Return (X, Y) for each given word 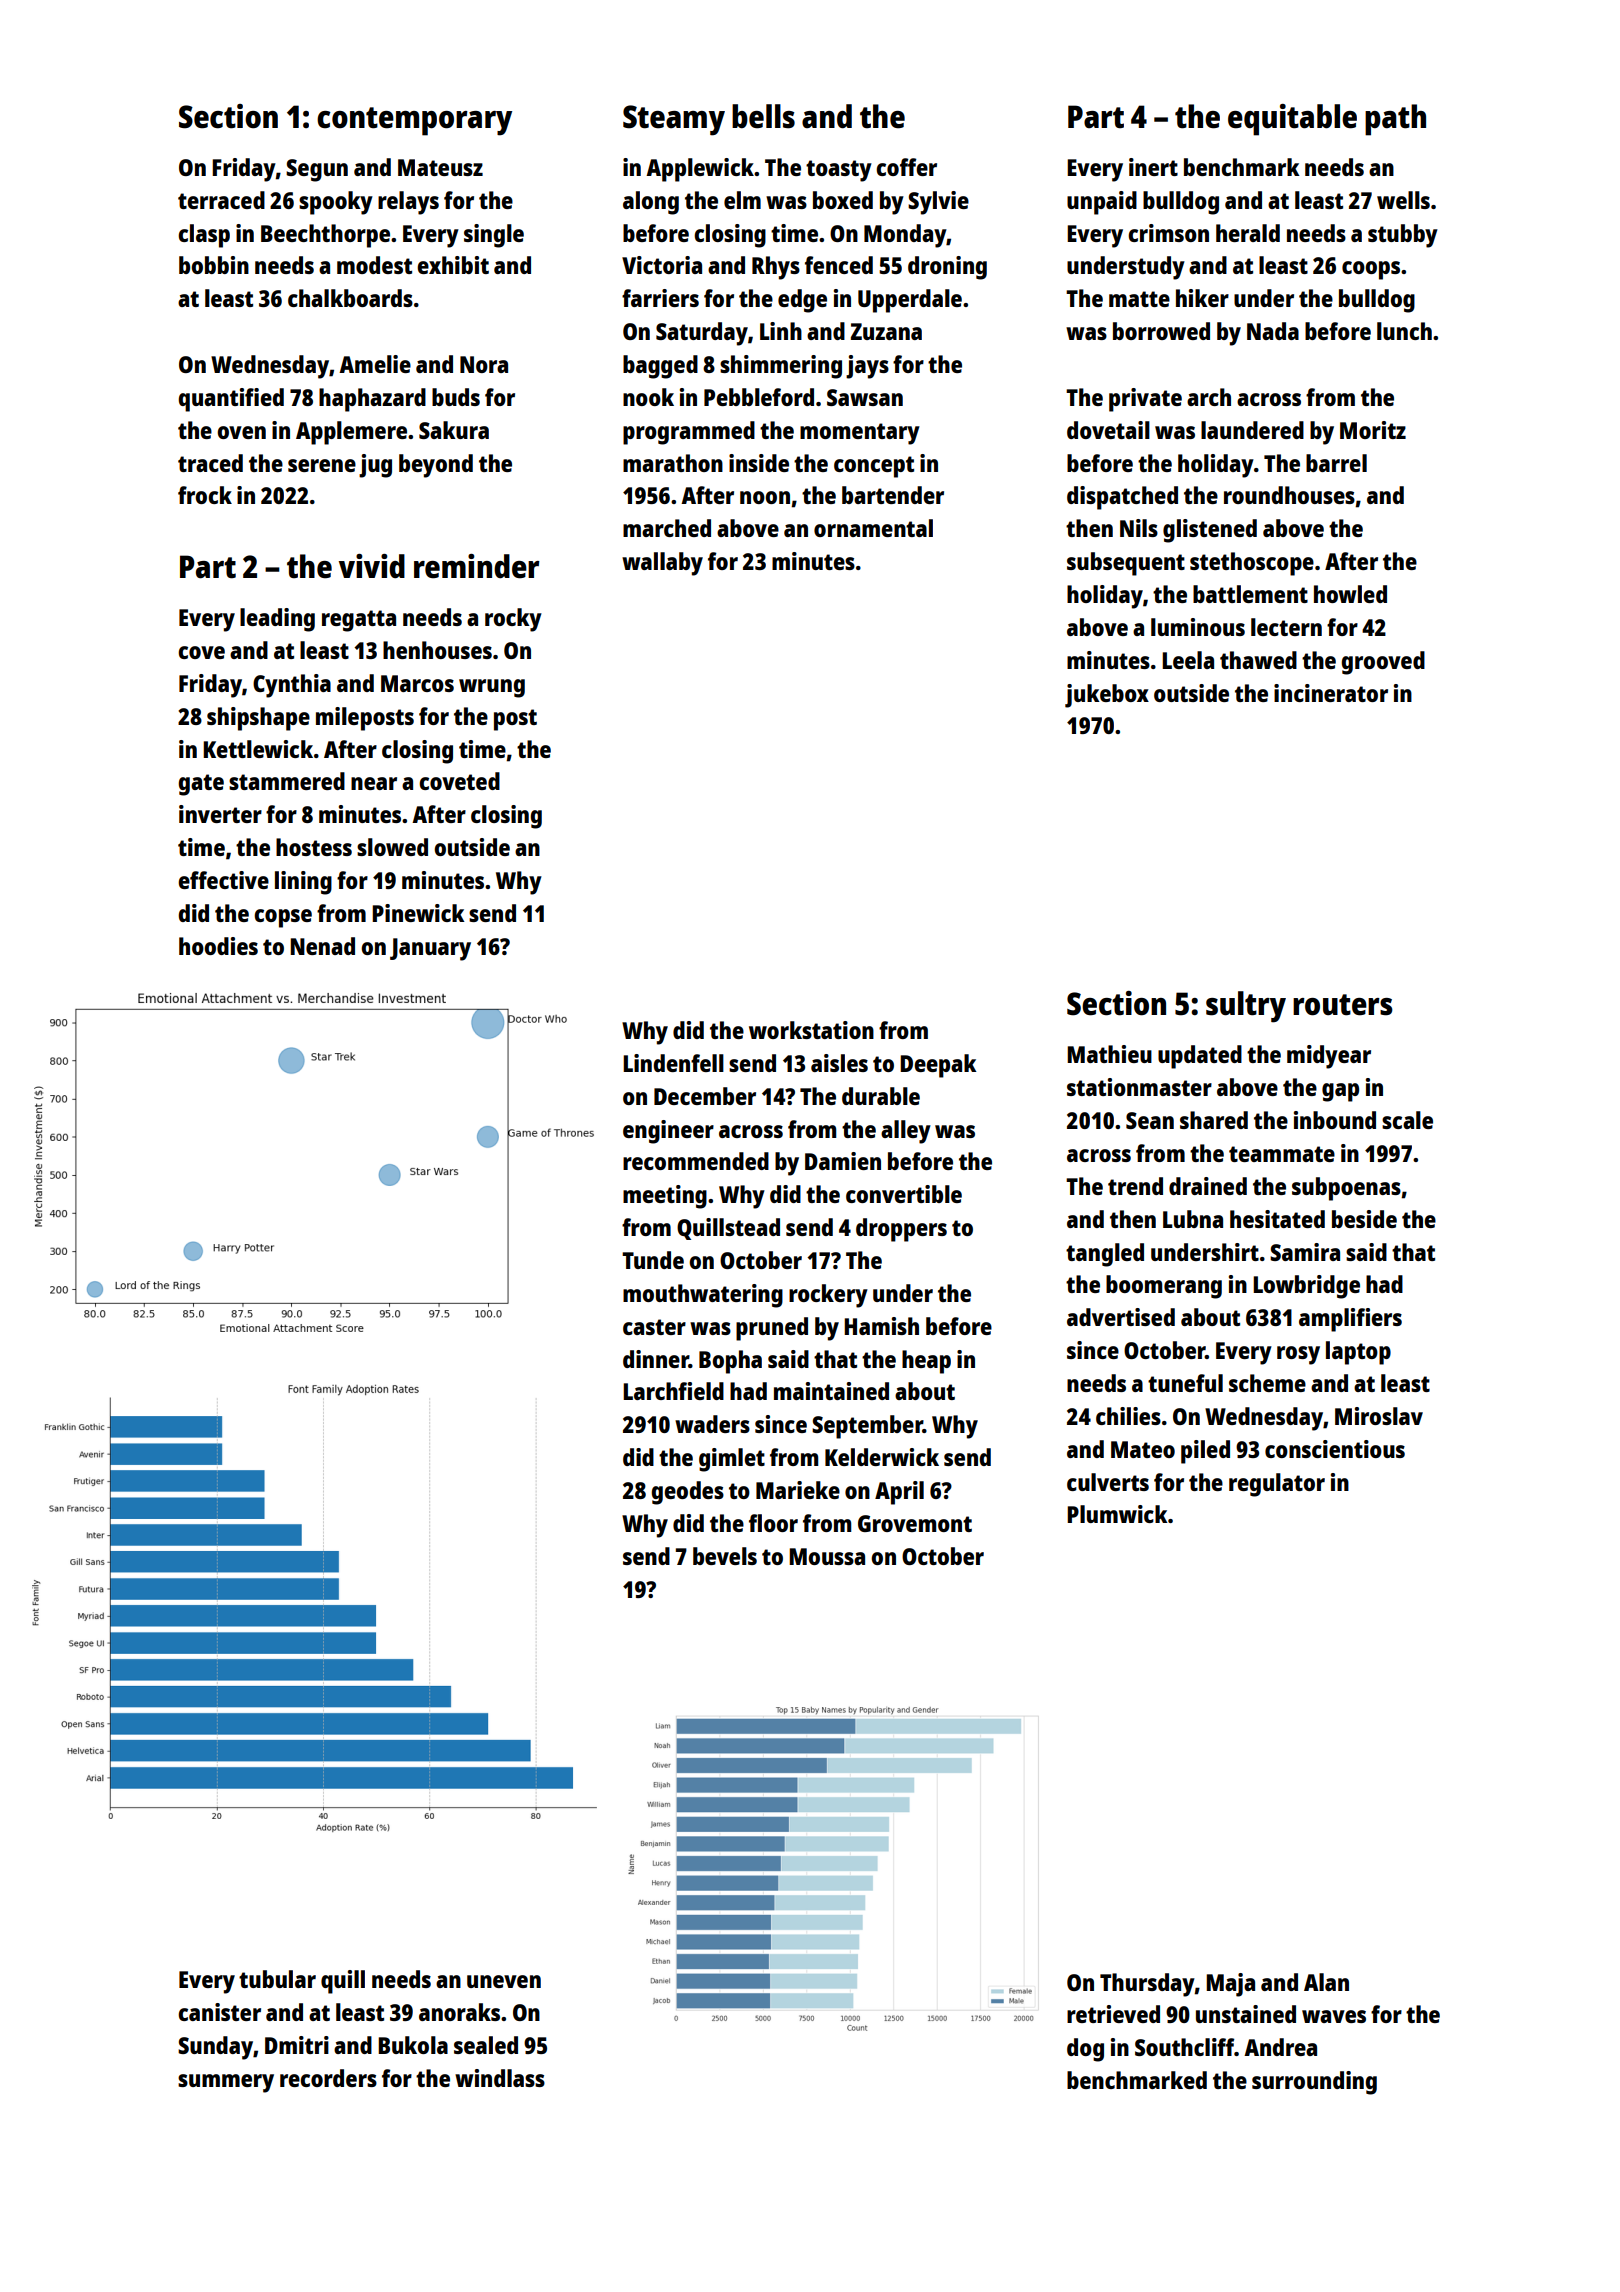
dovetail (1108, 430)
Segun (317, 170)
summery (226, 2083)
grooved (1383, 663)
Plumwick (1117, 1514)
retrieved (1113, 2014)
